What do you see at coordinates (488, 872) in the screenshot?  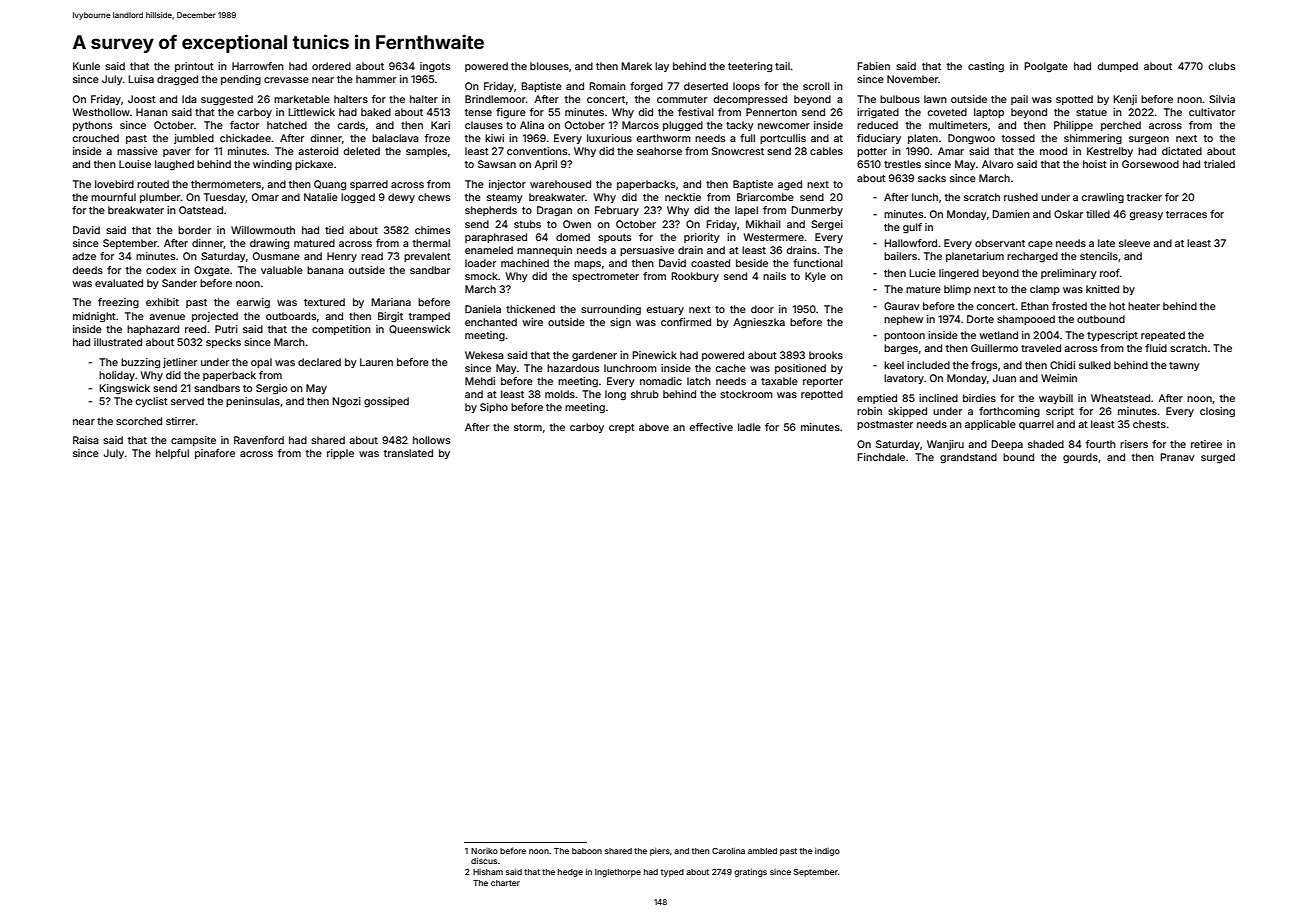 I see `Hisham` at bounding box center [488, 872].
